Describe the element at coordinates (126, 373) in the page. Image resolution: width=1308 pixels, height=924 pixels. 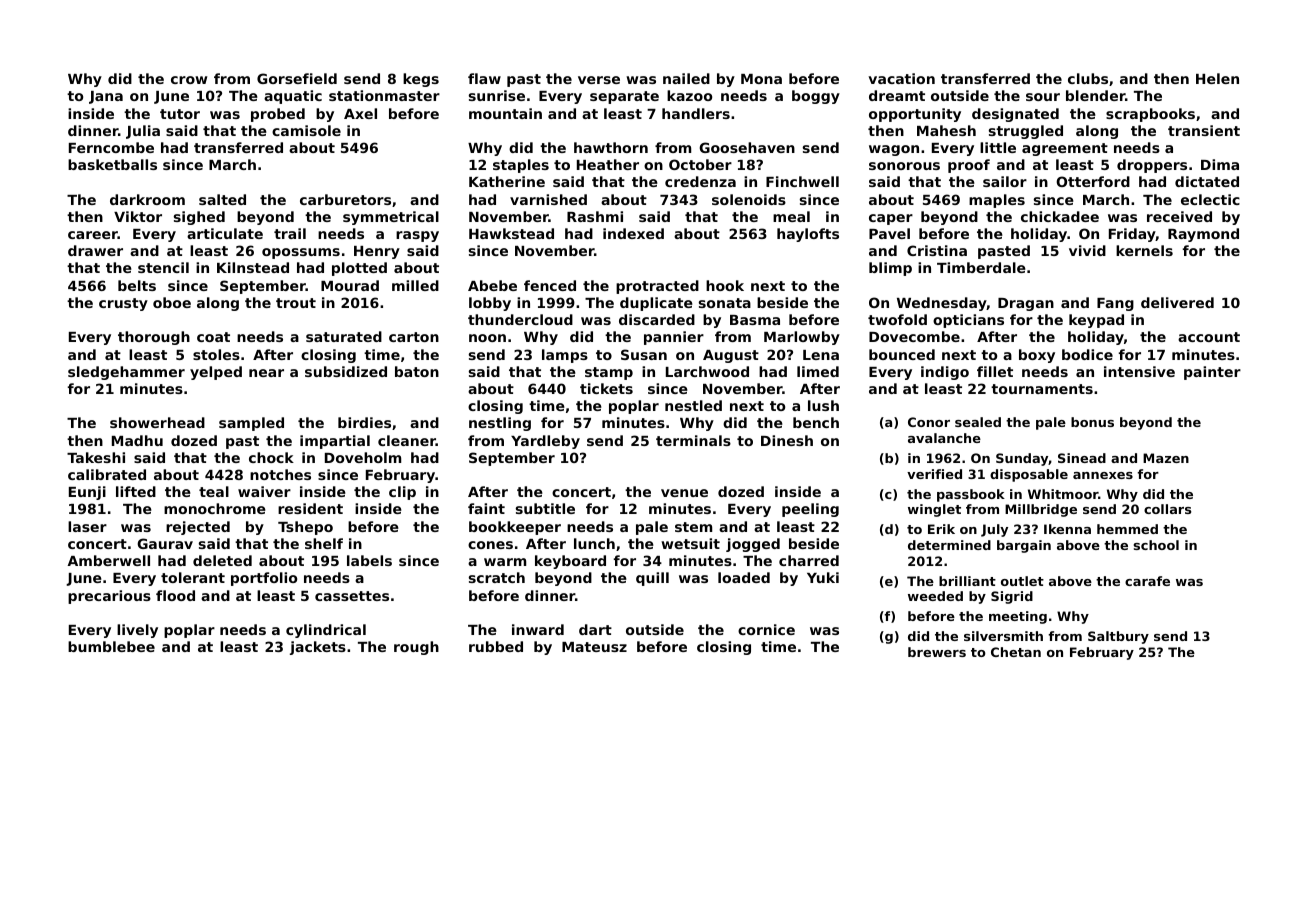
I see `sledgehammer` at that location.
